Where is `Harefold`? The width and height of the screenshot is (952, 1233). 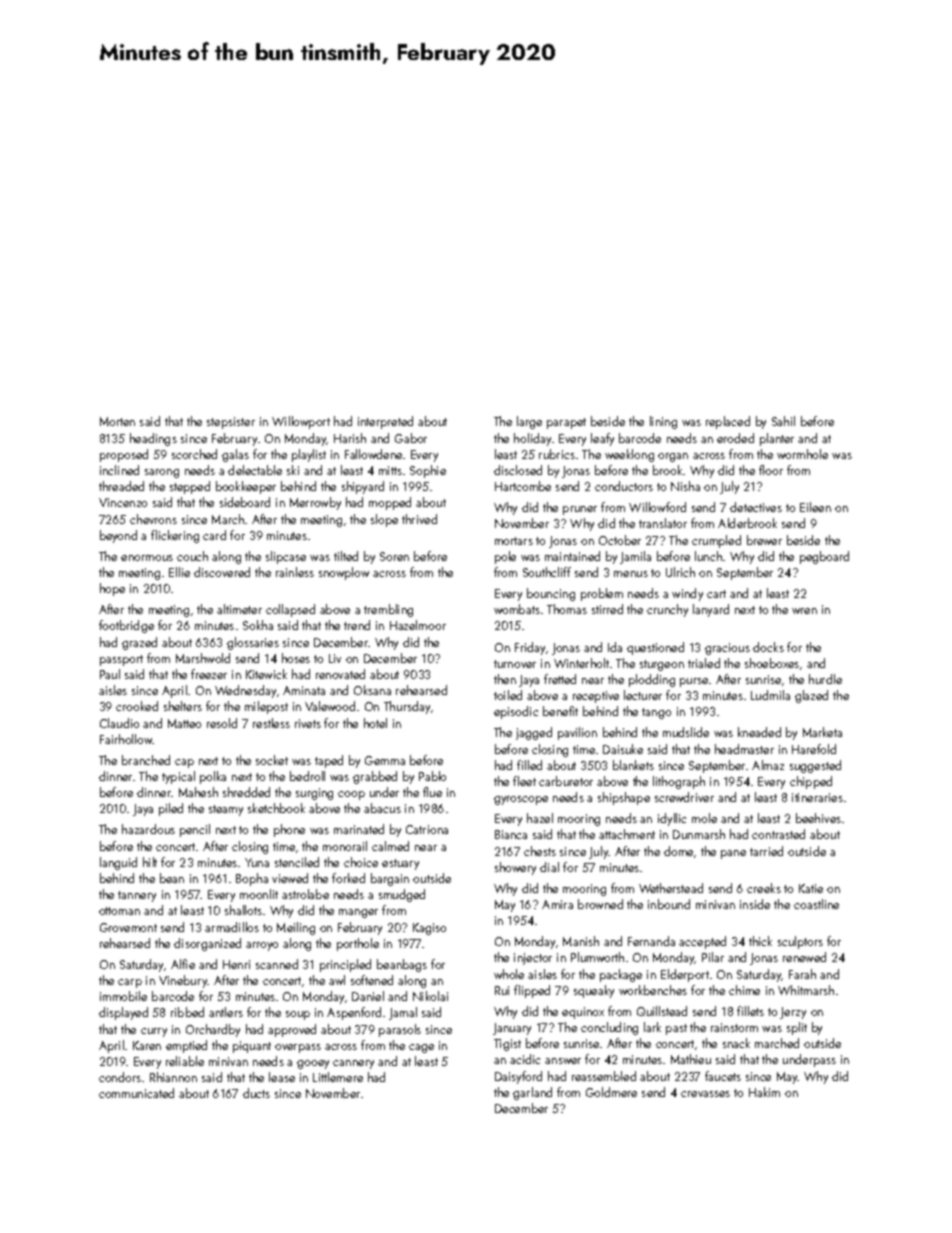 Harefold is located at coordinates (814, 749).
